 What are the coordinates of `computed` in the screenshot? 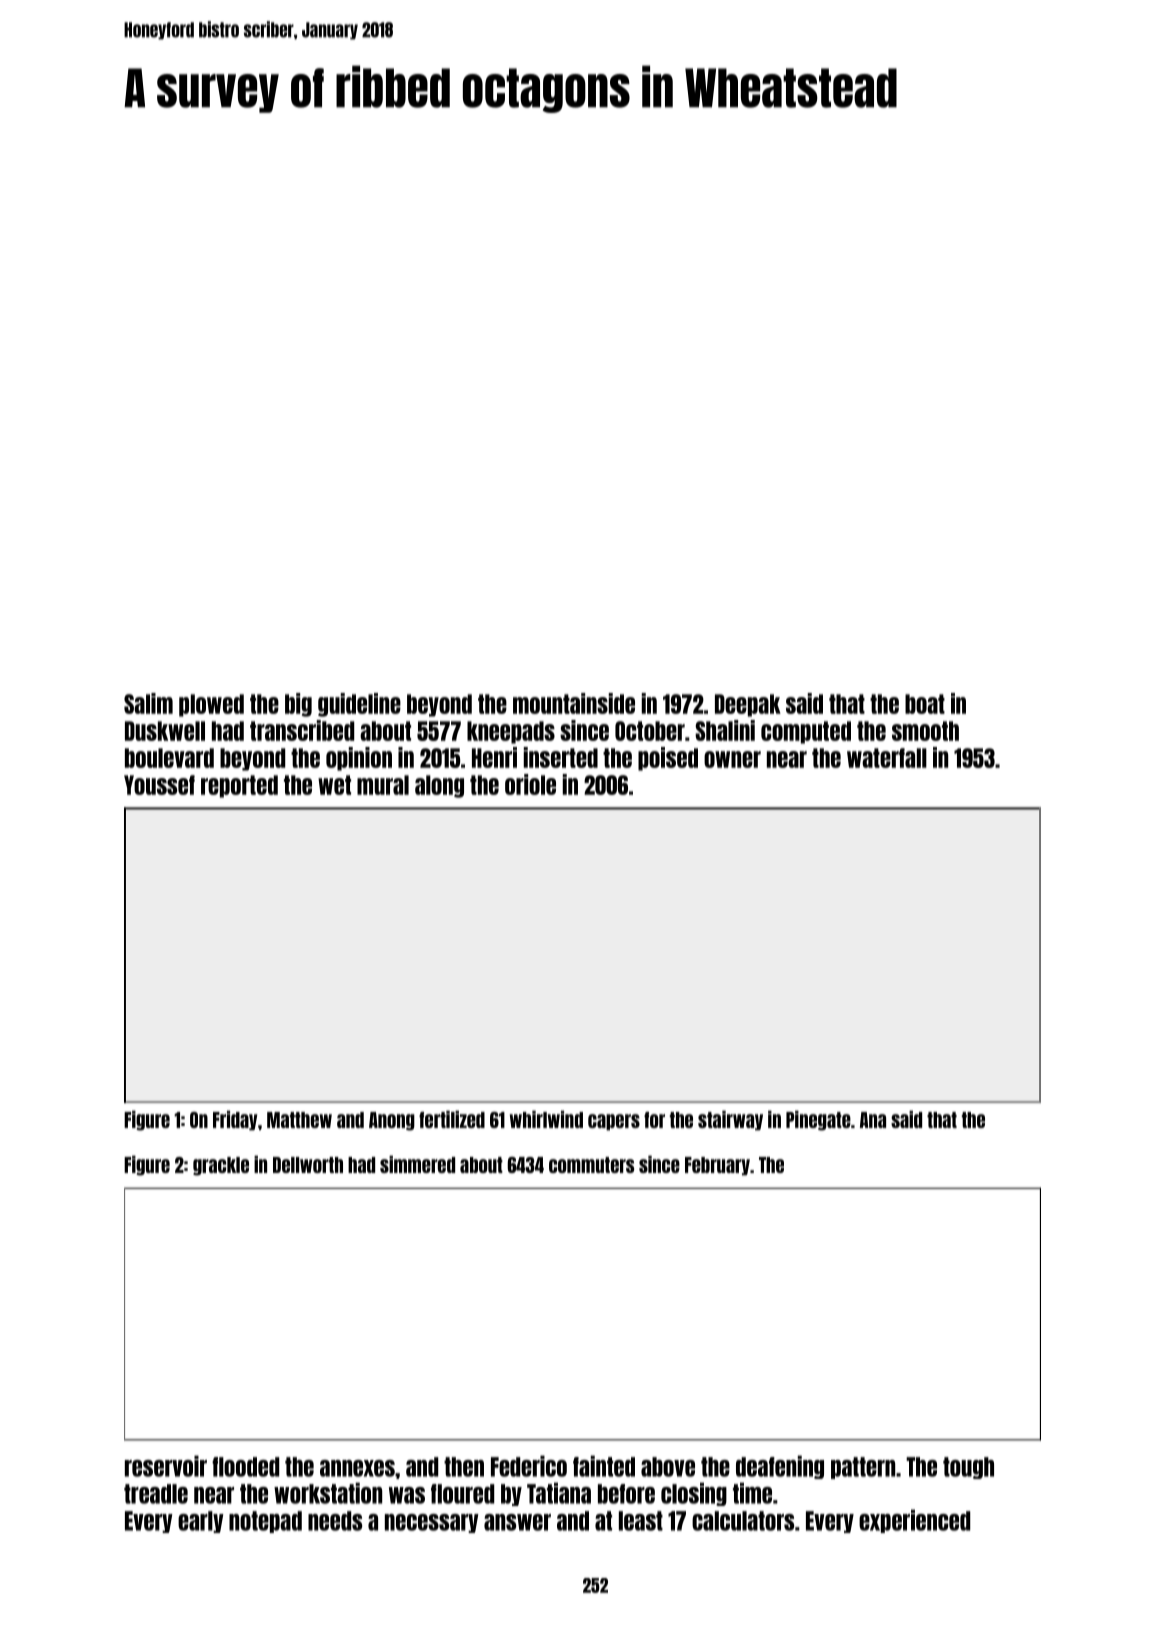 It's located at (806, 732).
